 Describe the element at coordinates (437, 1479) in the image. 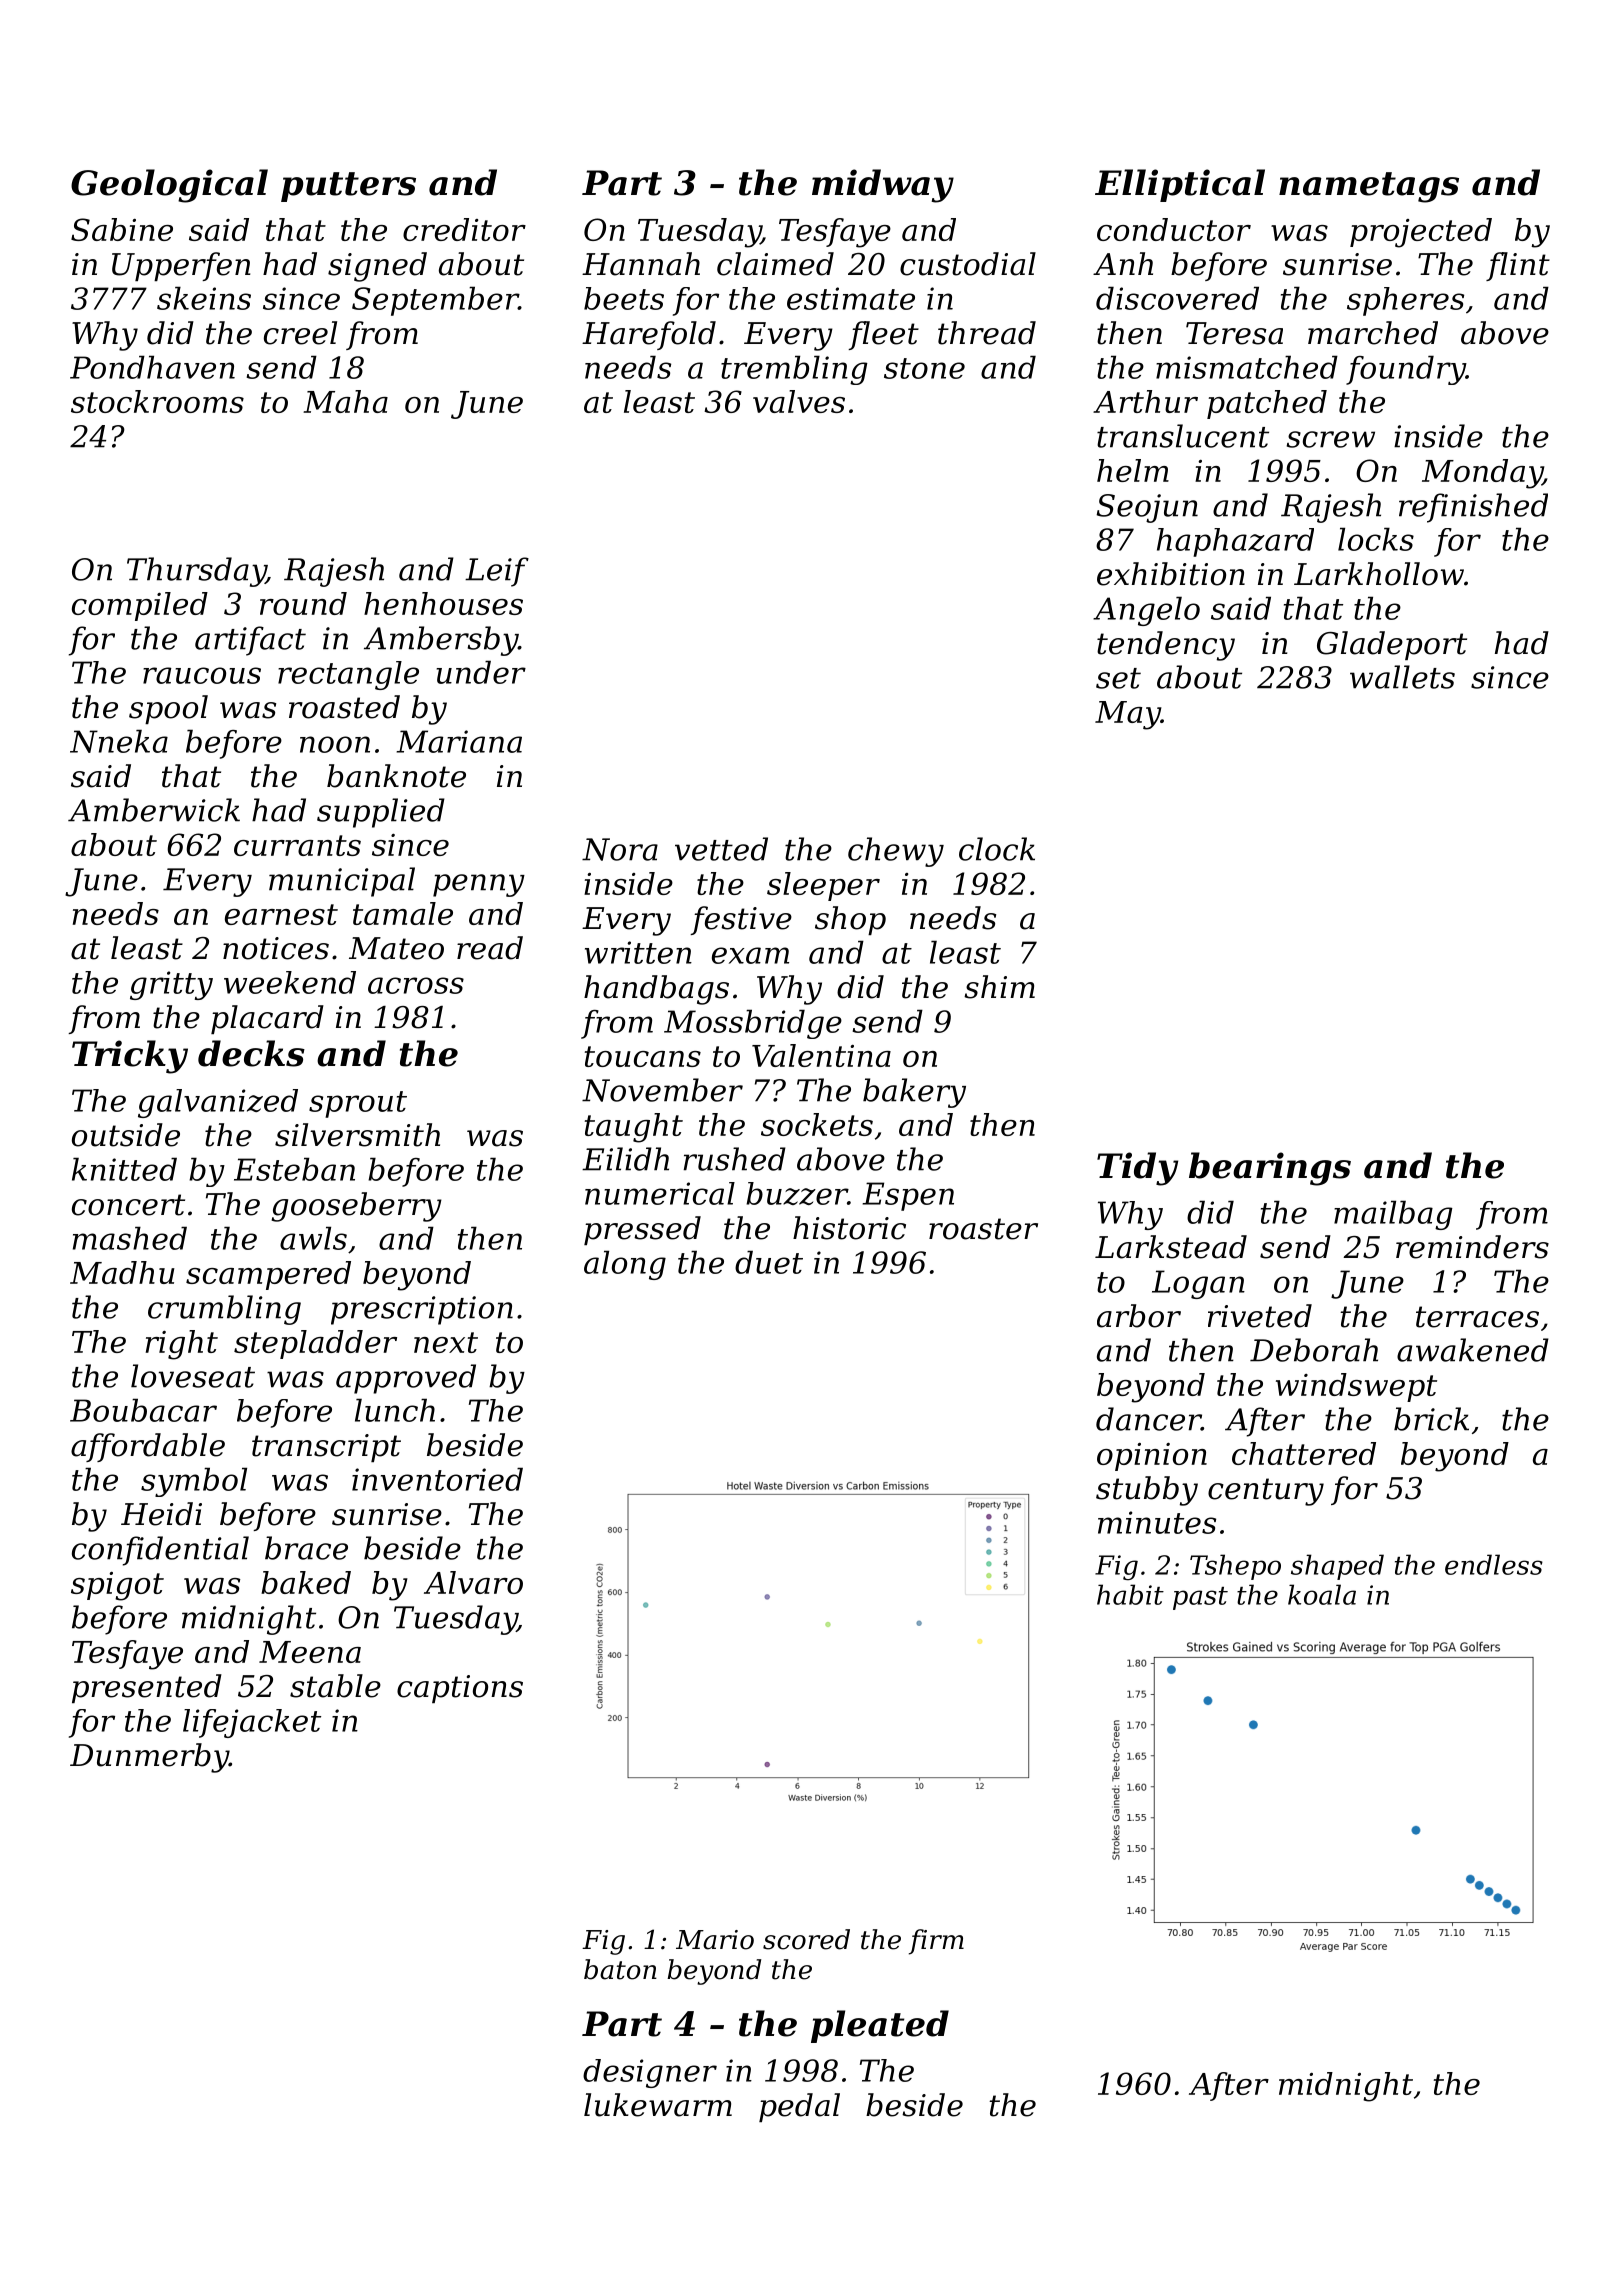

I see `inventoried` at that location.
